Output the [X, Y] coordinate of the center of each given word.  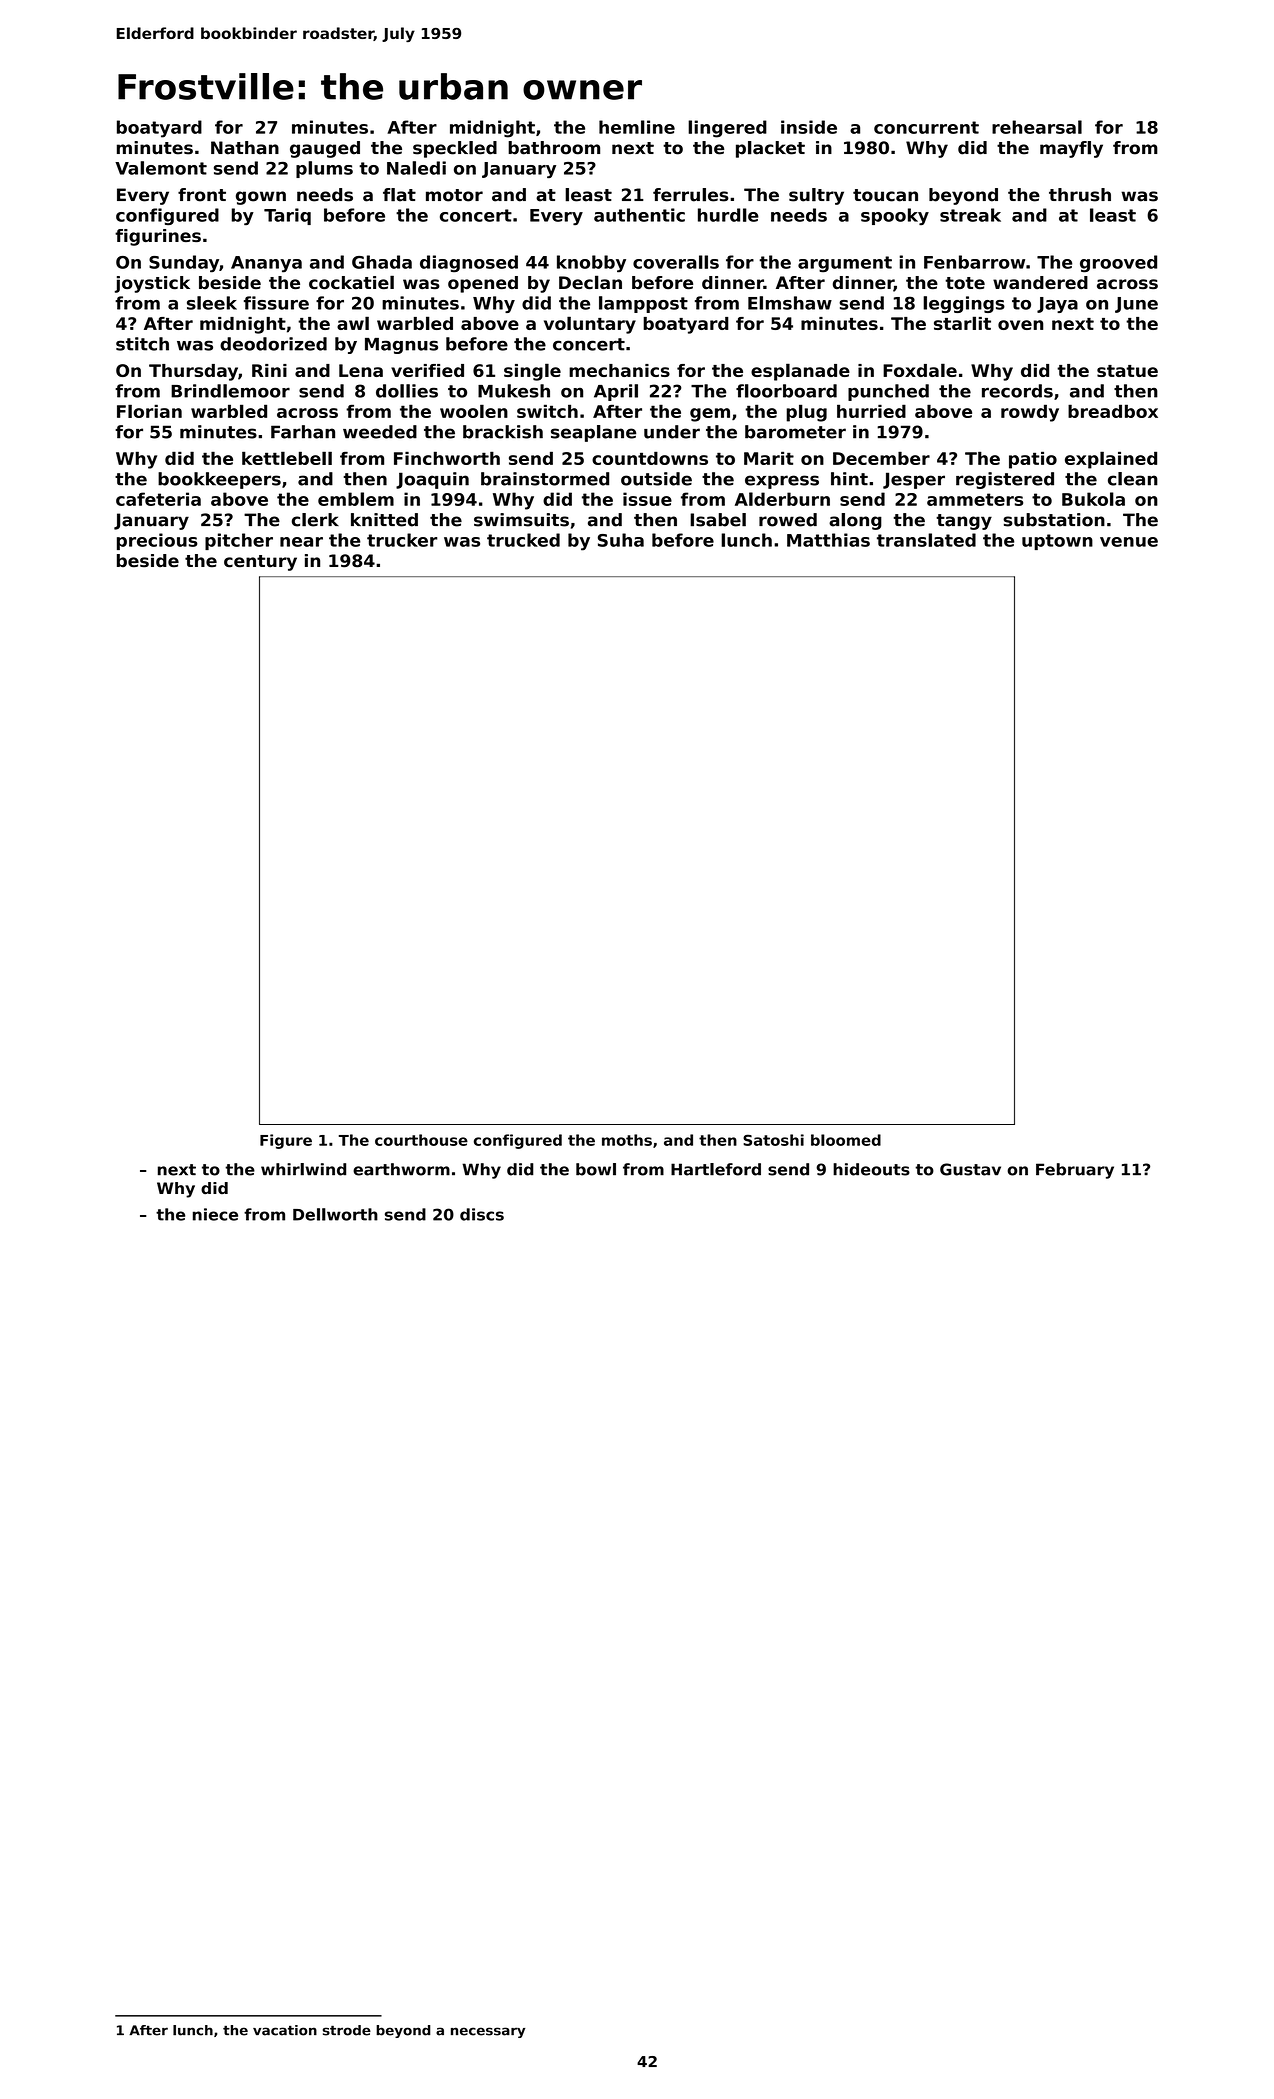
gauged [325, 149]
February [1075, 1171]
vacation [285, 2030]
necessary [488, 2032]
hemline [637, 127]
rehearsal [1037, 127]
